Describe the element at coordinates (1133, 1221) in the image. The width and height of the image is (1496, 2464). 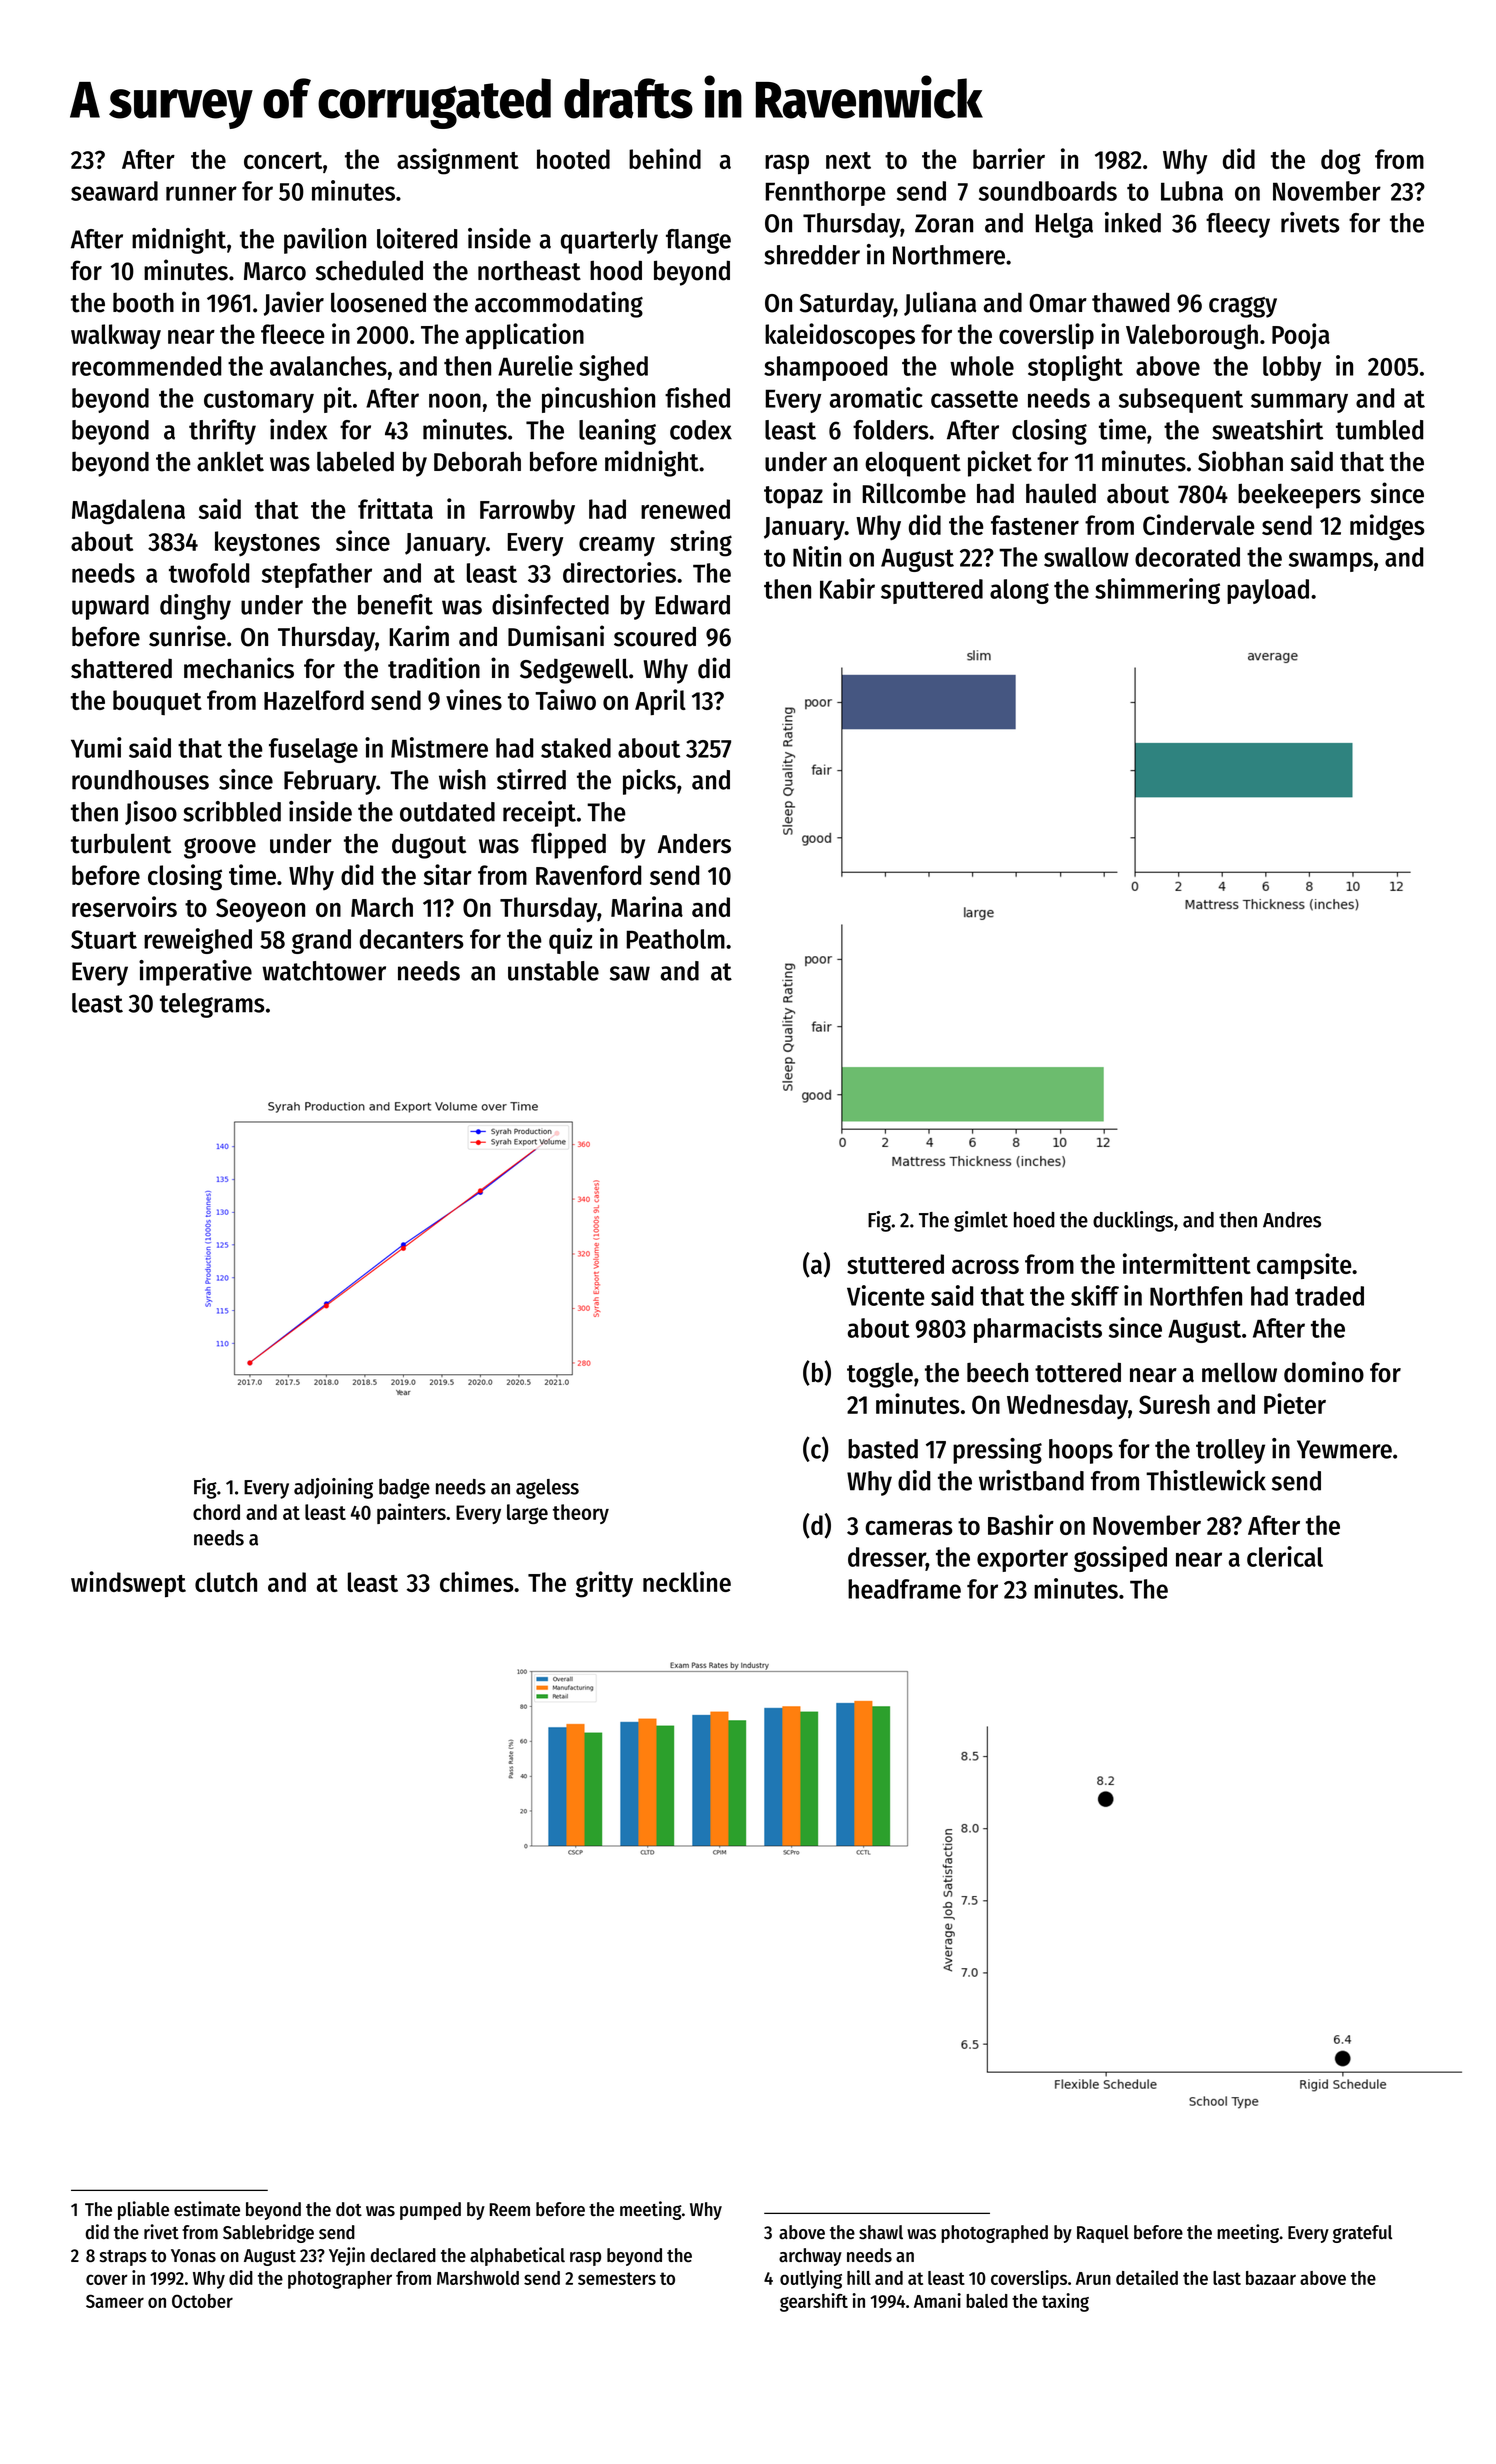
I see `ducklings` at that location.
